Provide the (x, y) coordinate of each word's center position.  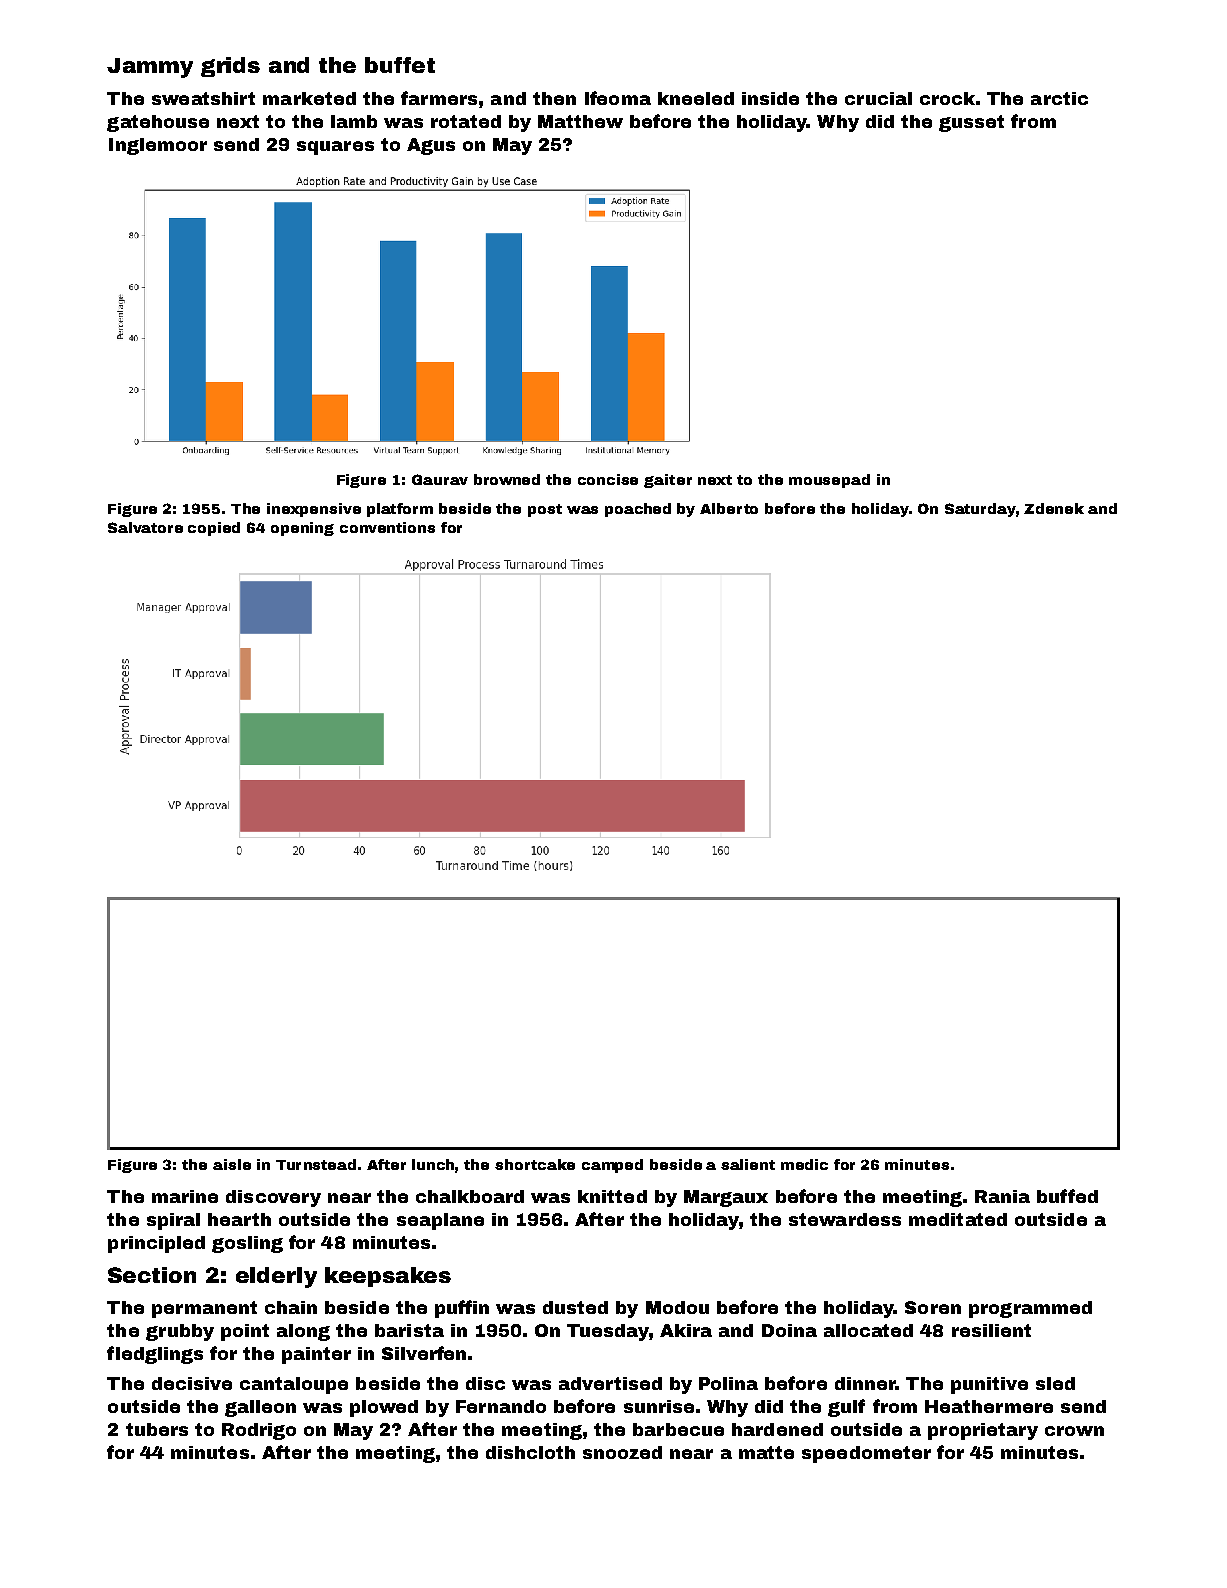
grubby (180, 1332)
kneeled (696, 98)
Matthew (580, 121)
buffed (1067, 1196)
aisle (232, 1164)
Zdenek (1054, 508)
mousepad (829, 481)
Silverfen (424, 1353)
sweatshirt (203, 98)
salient (748, 1164)
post (545, 510)
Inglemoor (158, 146)
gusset (971, 123)
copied (214, 529)
